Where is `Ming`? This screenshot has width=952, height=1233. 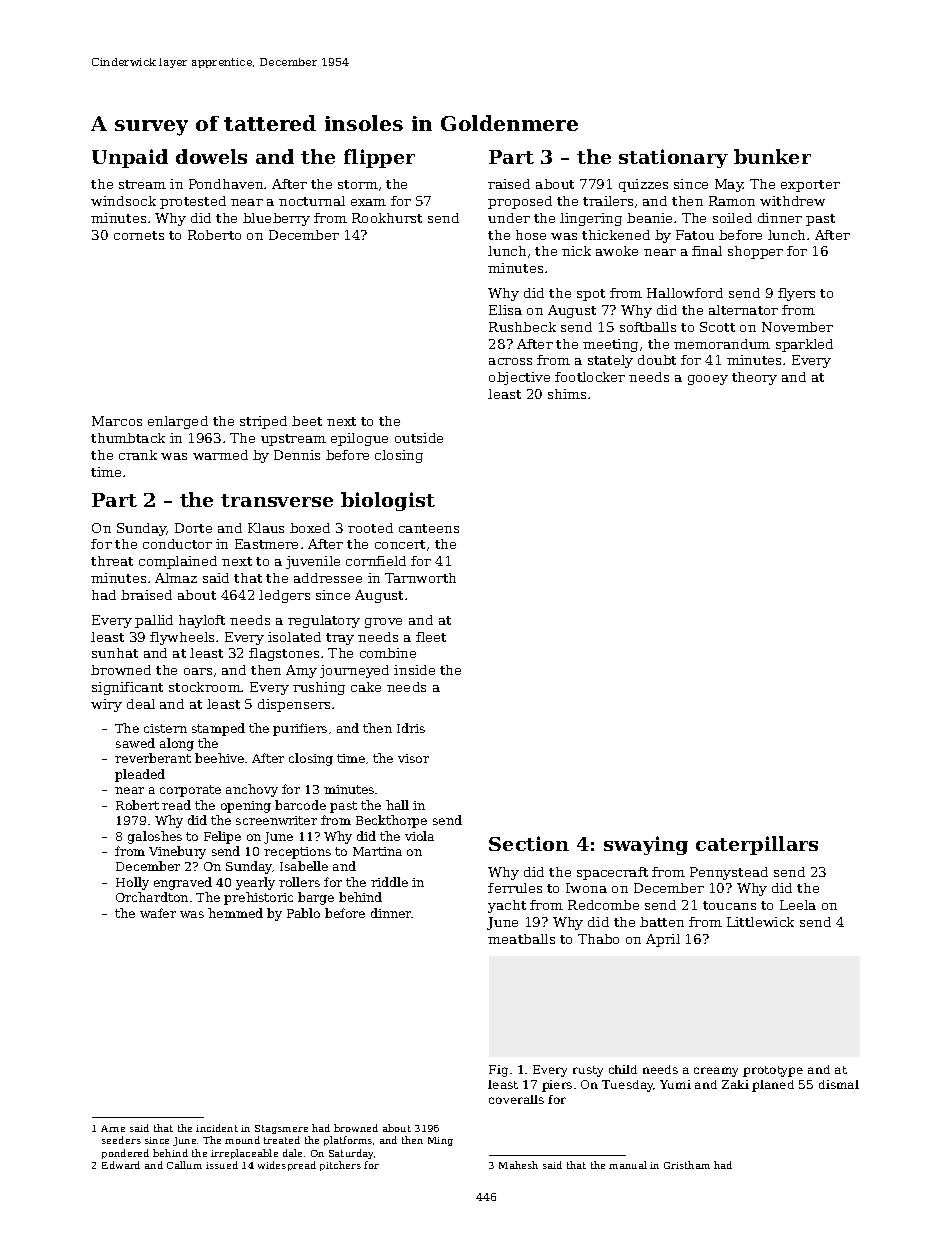 Ming is located at coordinates (440, 1141).
